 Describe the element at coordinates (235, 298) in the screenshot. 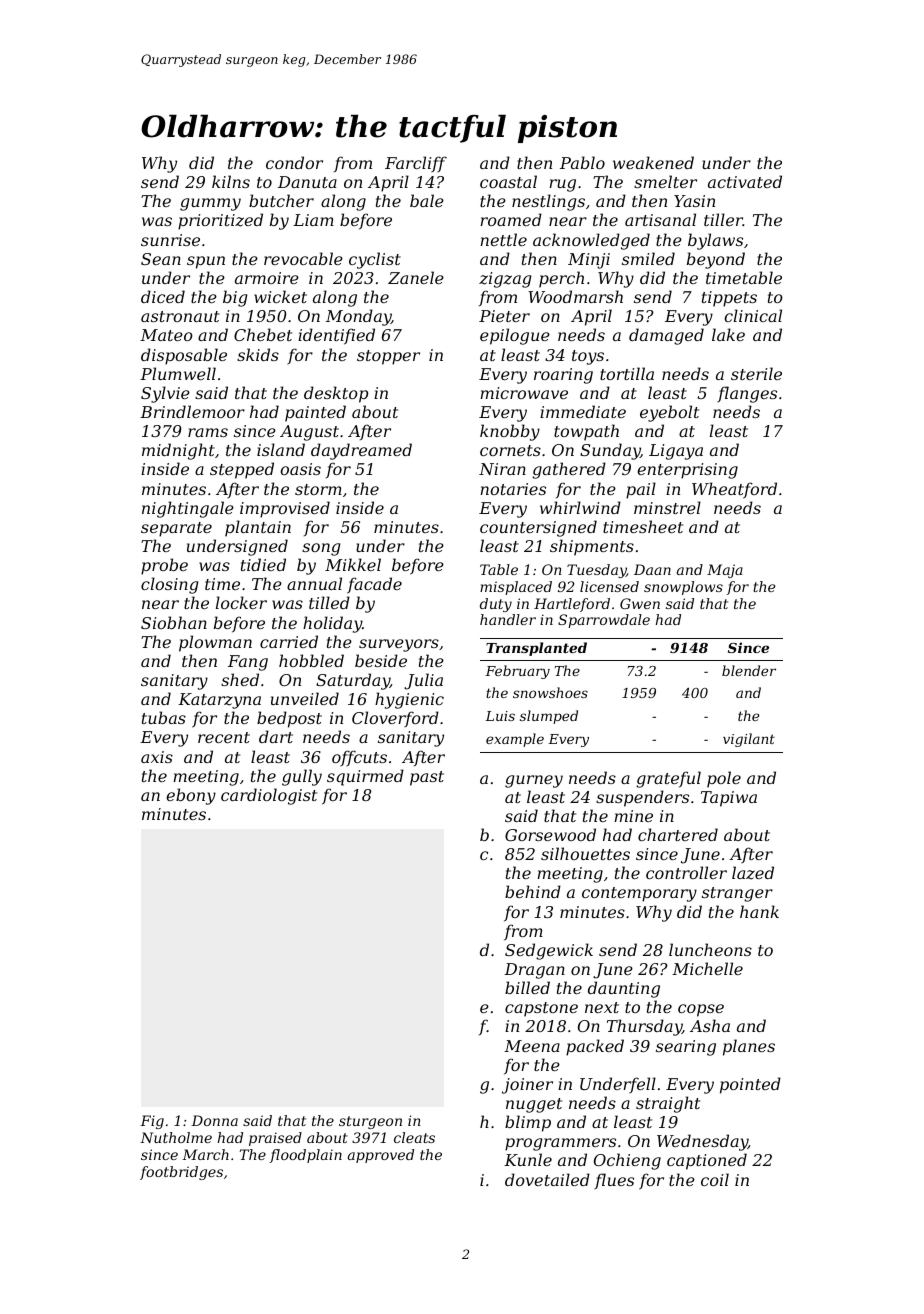

I see `big` at that location.
